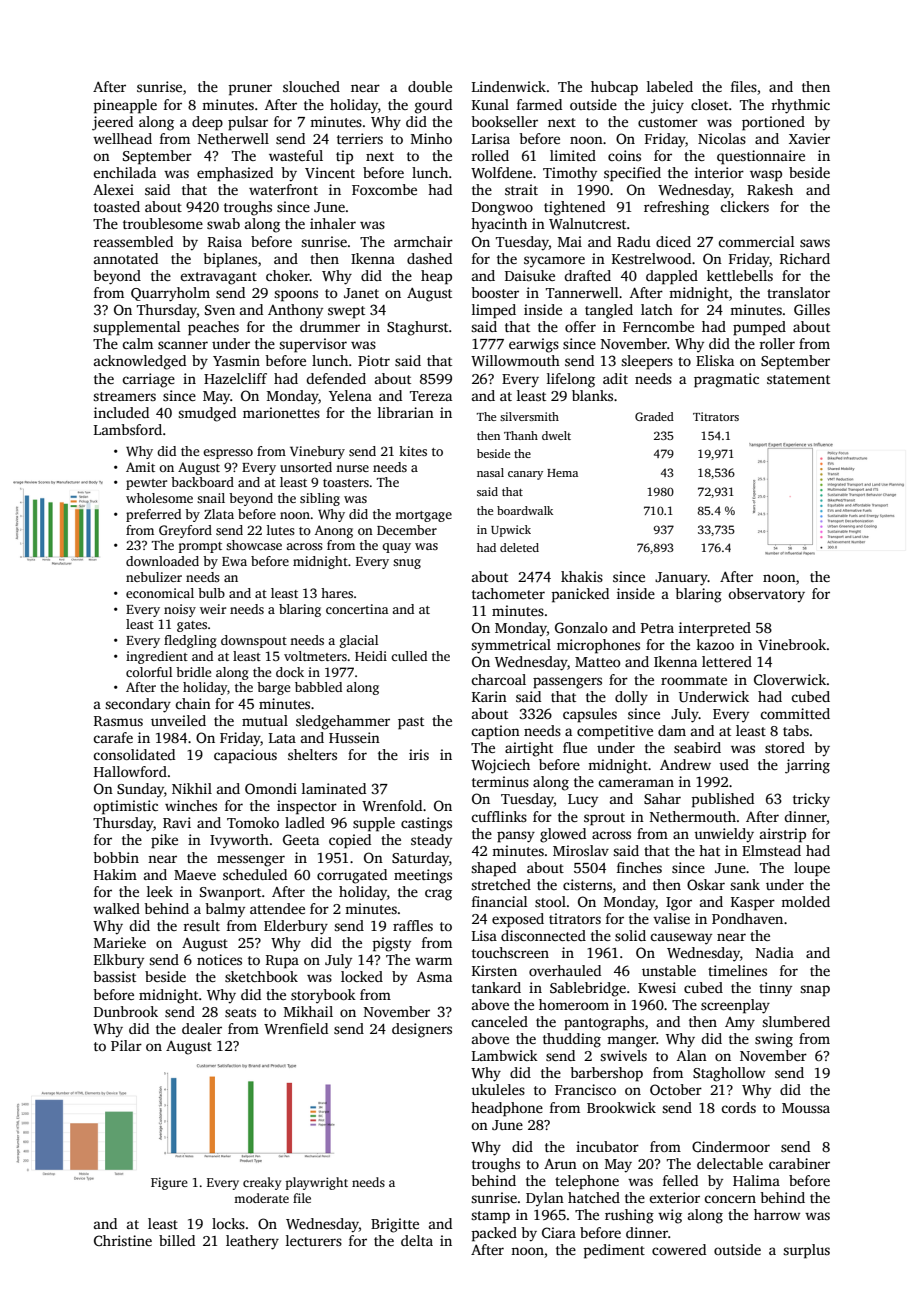 The width and height of the page is (924, 1308). I want to click on Staghurst, so click(417, 328).
